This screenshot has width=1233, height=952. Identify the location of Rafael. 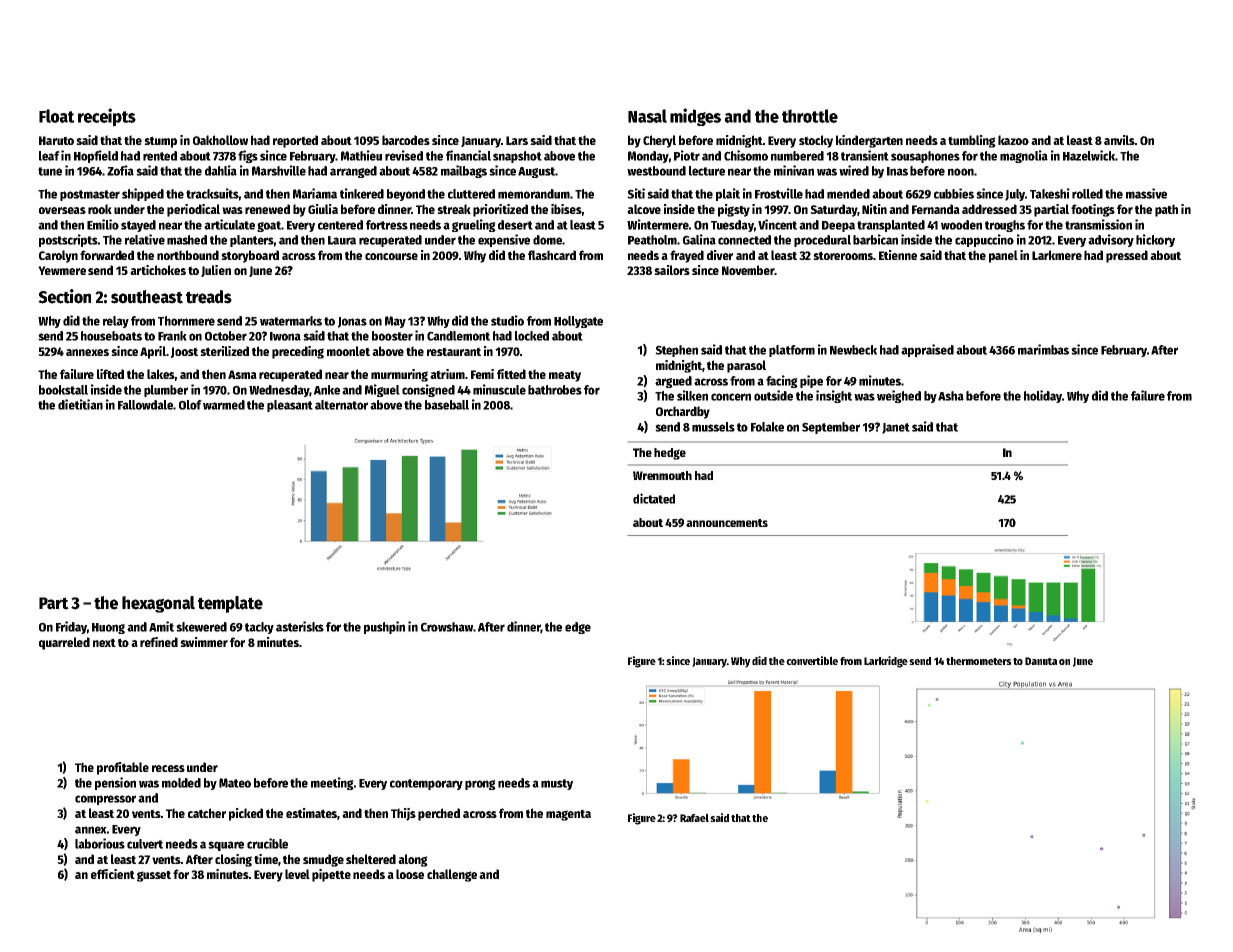
(694, 817).
